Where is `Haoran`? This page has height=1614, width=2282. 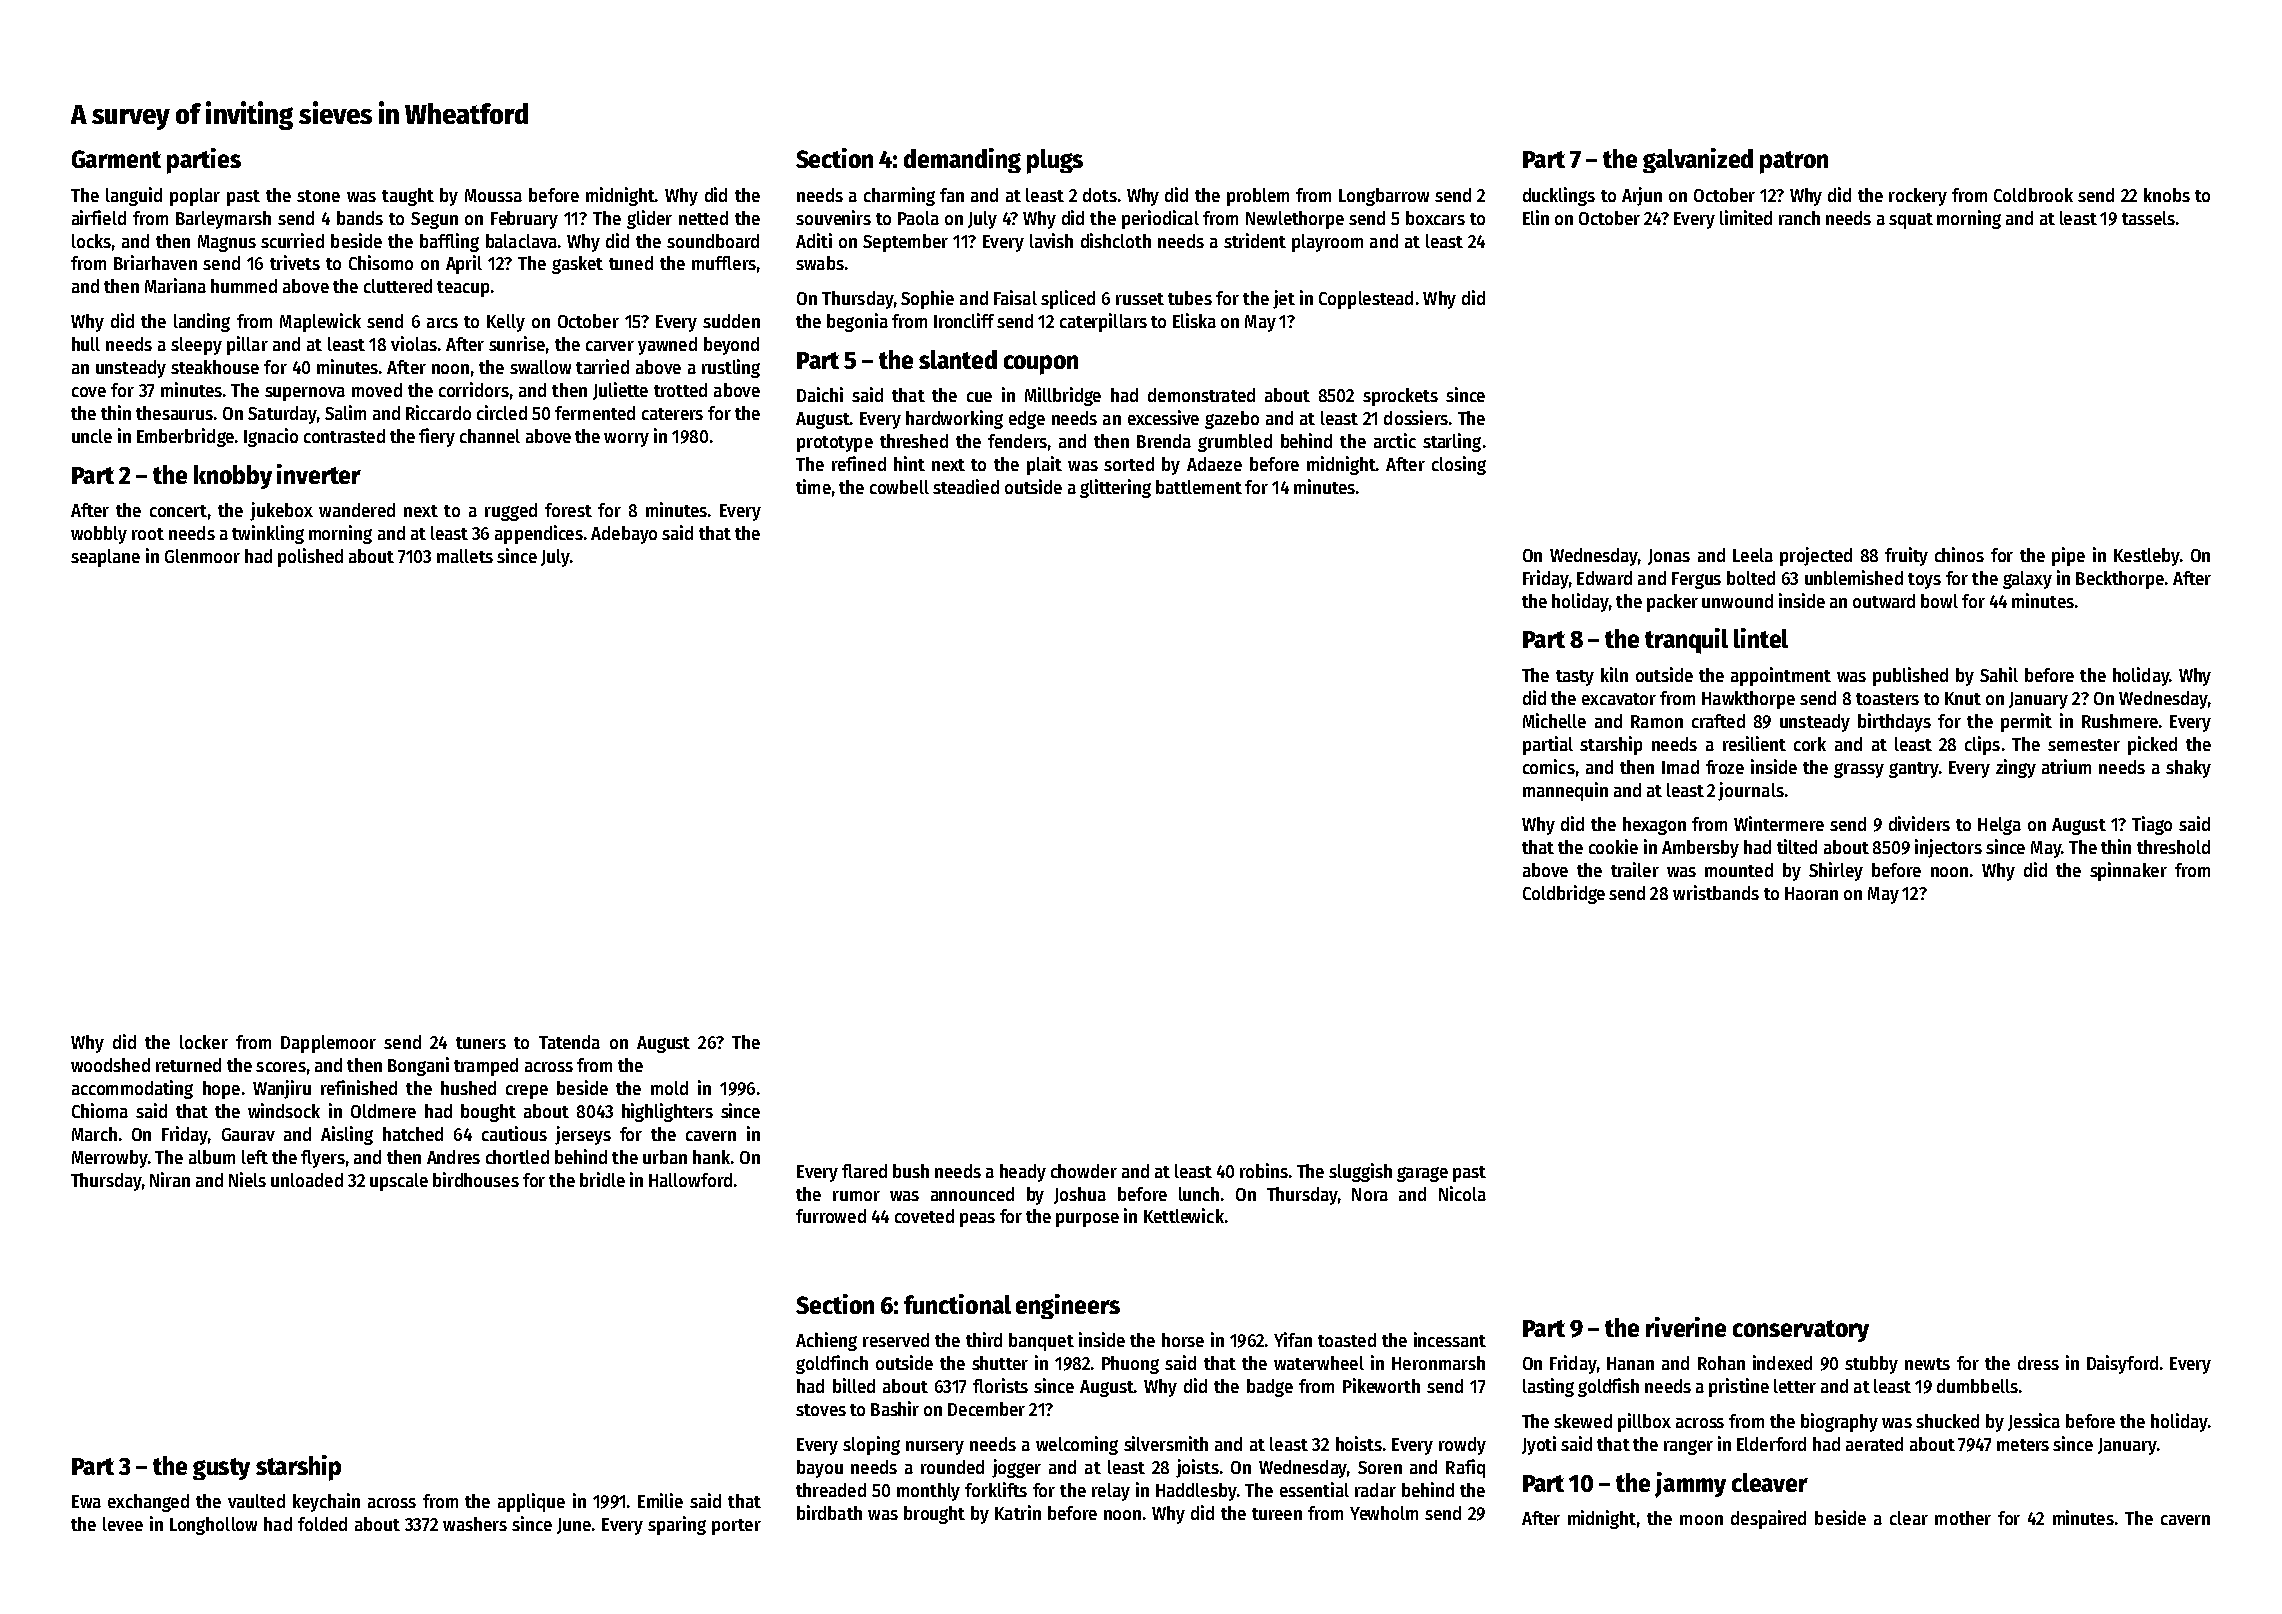
Haoran is located at coordinates (1811, 893).
